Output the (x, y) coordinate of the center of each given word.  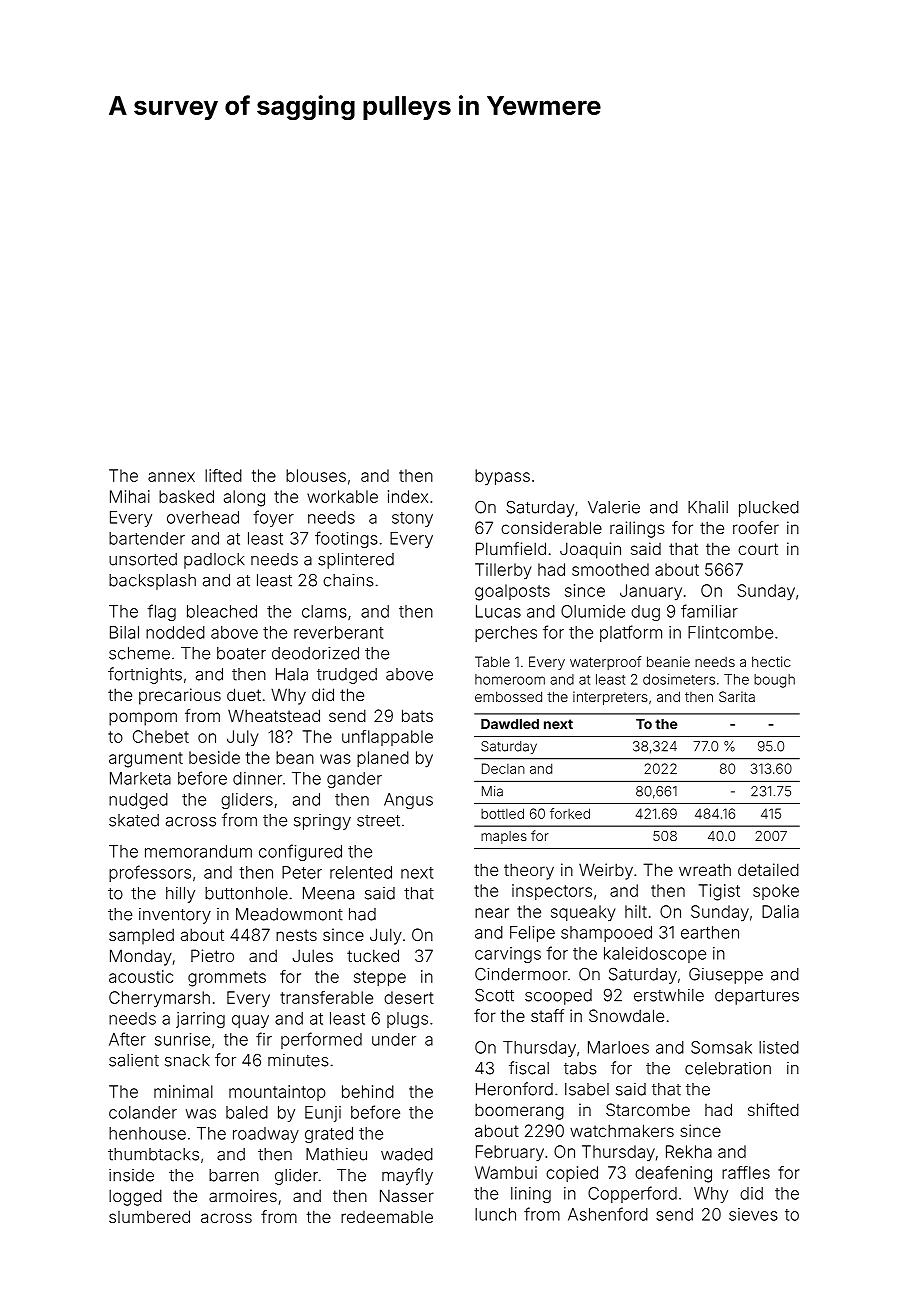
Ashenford (608, 1214)
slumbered (149, 1216)
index (408, 496)
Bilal (124, 632)
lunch (495, 1214)
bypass (502, 477)
